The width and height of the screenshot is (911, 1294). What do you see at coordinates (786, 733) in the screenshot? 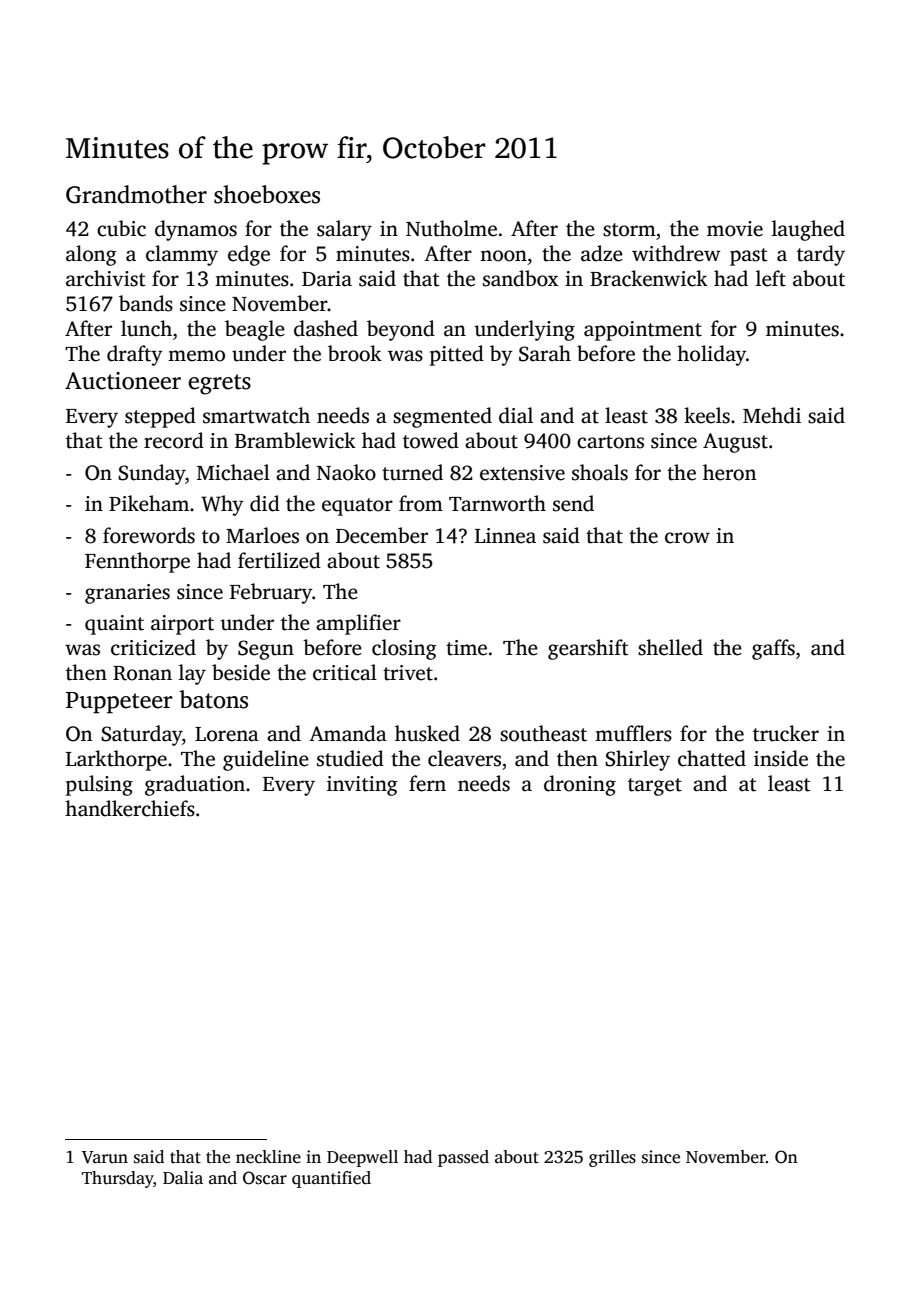
I see `trucker` at bounding box center [786, 733].
